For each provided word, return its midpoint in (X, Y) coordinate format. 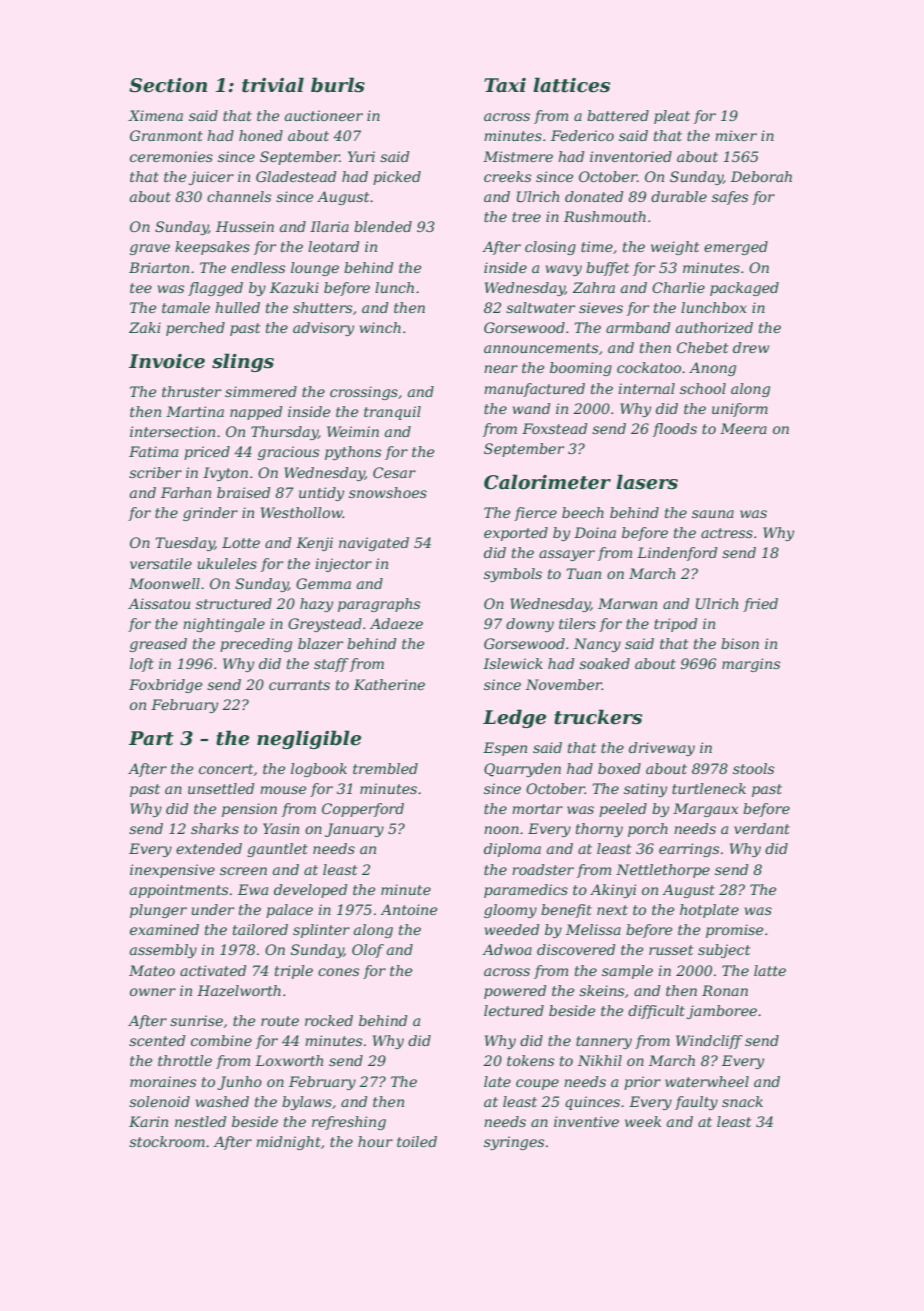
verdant (762, 828)
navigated (374, 544)
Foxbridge (165, 686)
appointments (179, 891)
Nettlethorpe (663, 871)
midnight (288, 1143)
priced (207, 453)
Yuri (361, 156)
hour (375, 1141)
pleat (672, 117)
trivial (273, 85)
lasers (647, 482)
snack (742, 1101)
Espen (505, 749)
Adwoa (507, 949)
